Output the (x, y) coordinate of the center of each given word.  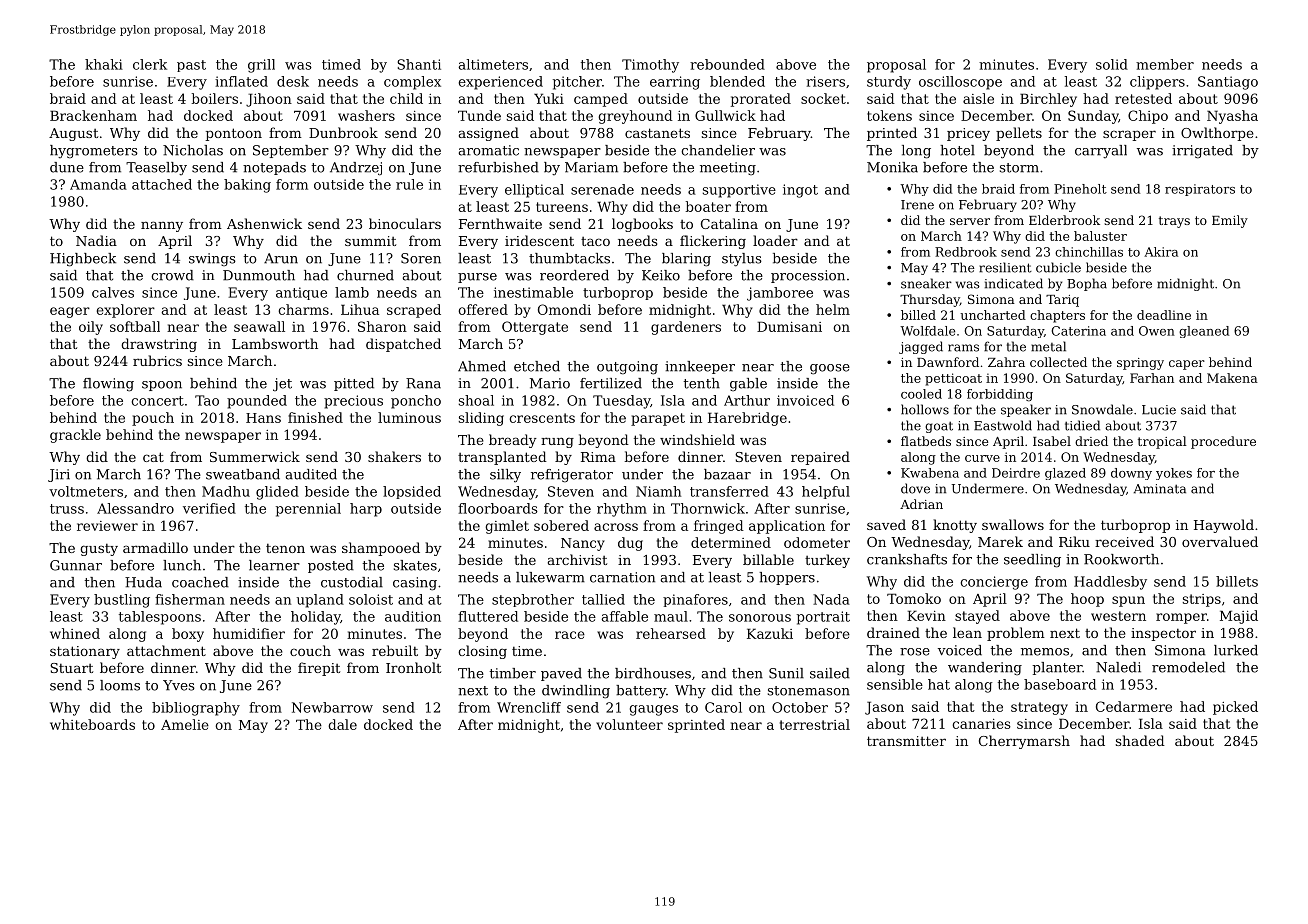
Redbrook (966, 252)
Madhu (226, 491)
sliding (481, 419)
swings (212, 259)
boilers (214, 98)
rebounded (727, 64)
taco (595, 241)
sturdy (889, 83)
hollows (925, 409)
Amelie (185, 724)
